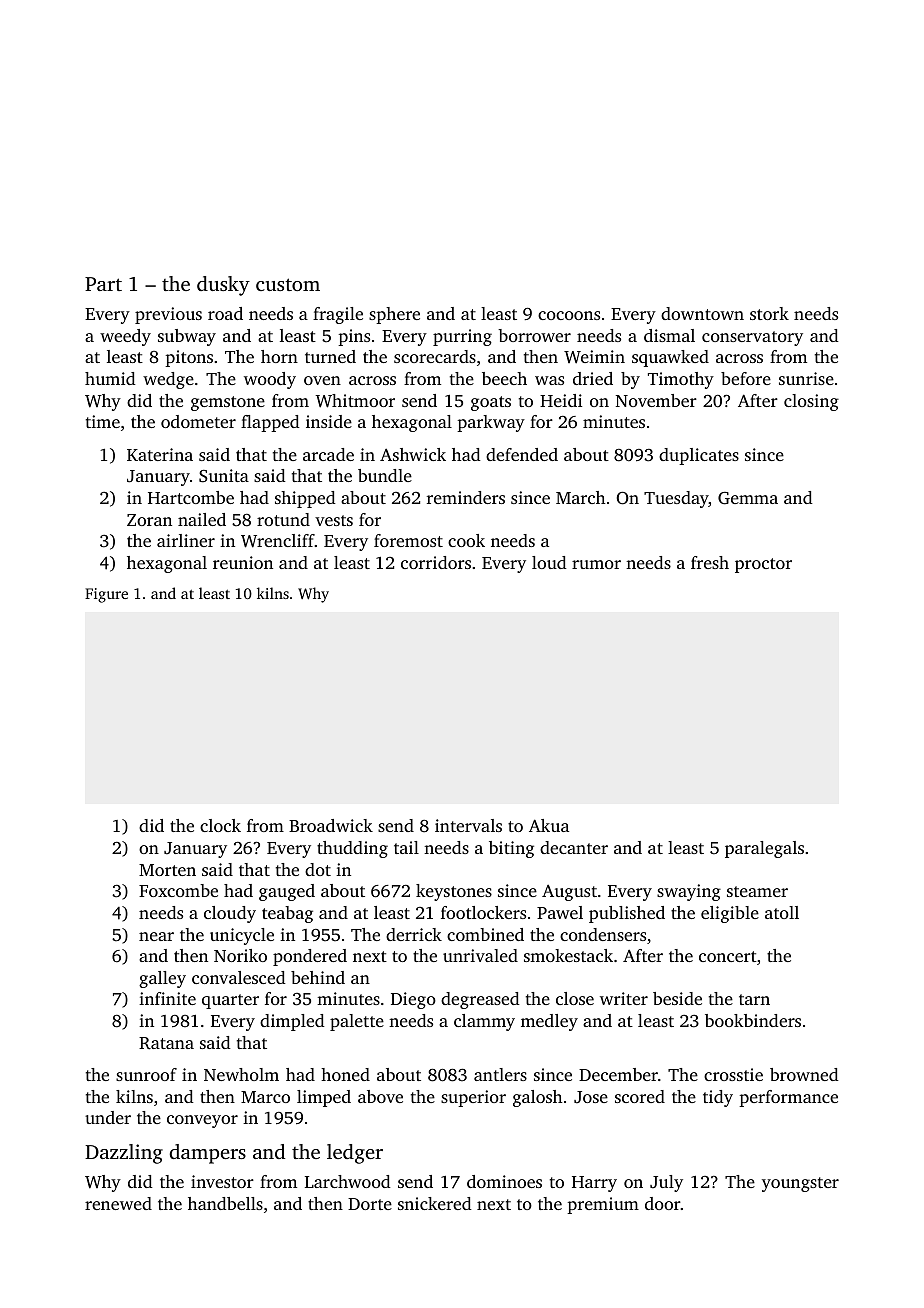 This screenshot has height=1308, width=924. Describe the element at coordinates (763, 565) in the screenshot. I see `proctor` at that location.
